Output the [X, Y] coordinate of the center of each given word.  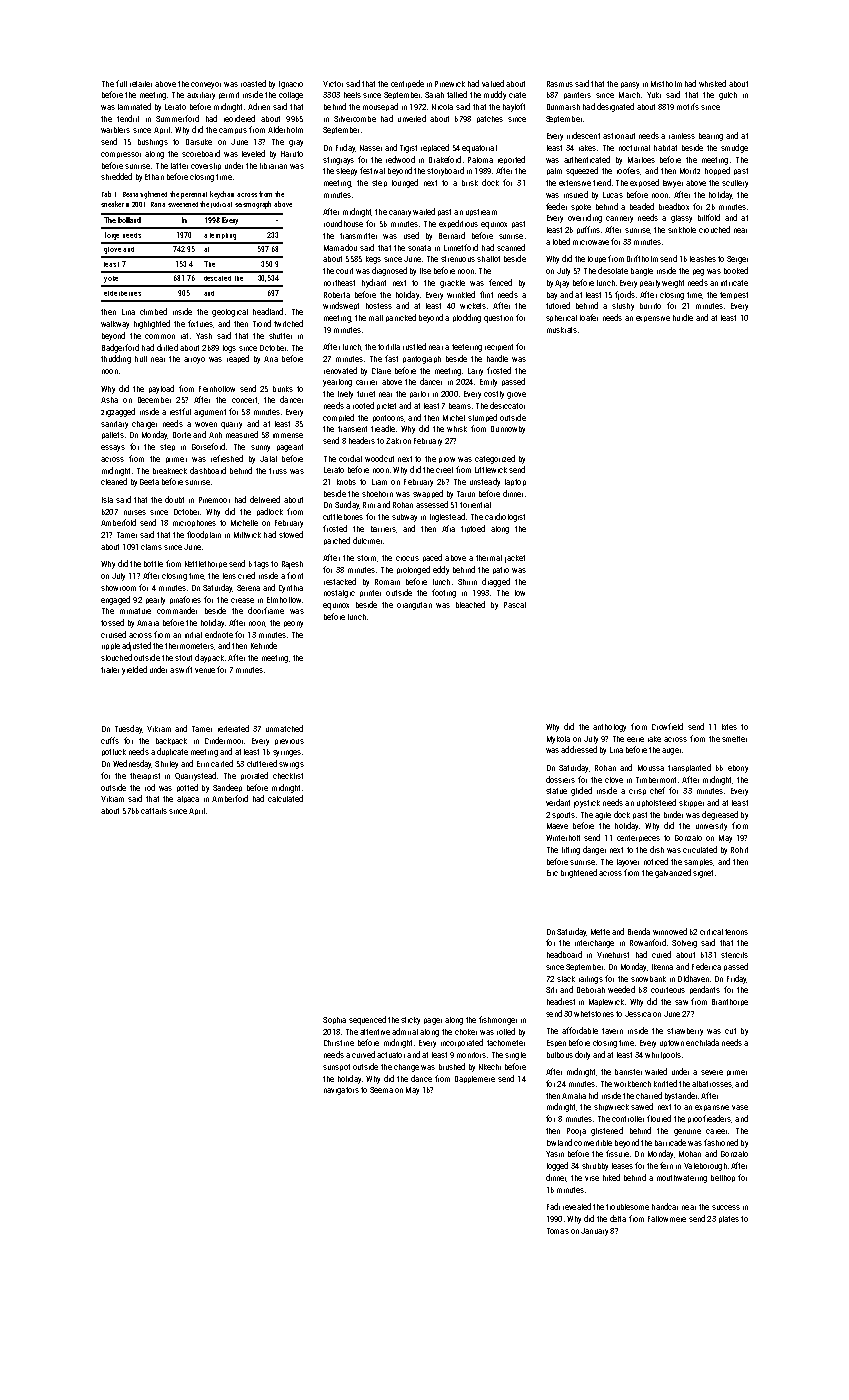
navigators [341, 1091]
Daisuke [199, 142]
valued [493, 83]
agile [603, 816]
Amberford [230, 798]
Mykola [558, 740]
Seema [381, 1090]
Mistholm [666, 84]
